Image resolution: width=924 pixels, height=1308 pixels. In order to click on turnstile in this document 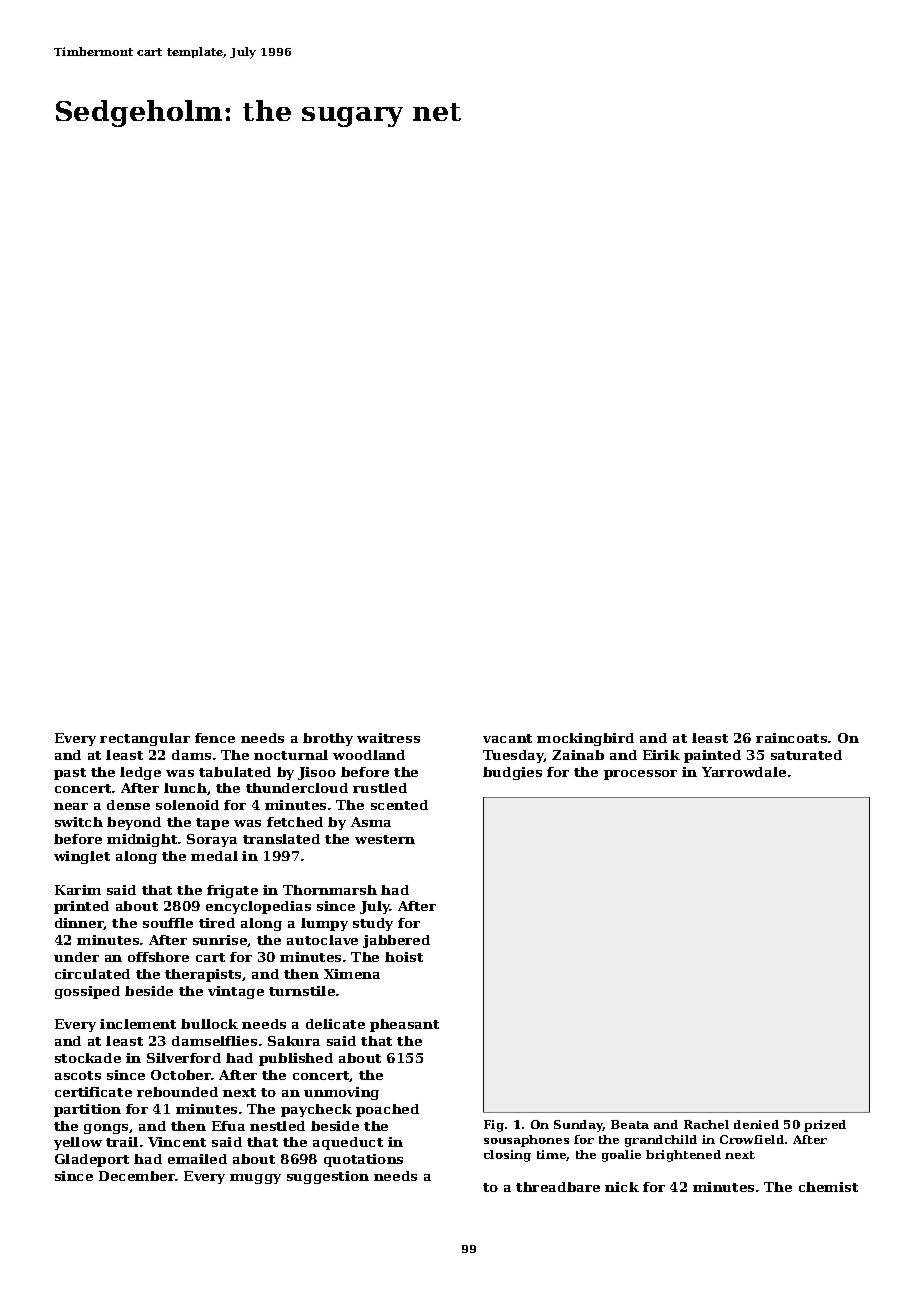, I will do `click(302, 991)`.
